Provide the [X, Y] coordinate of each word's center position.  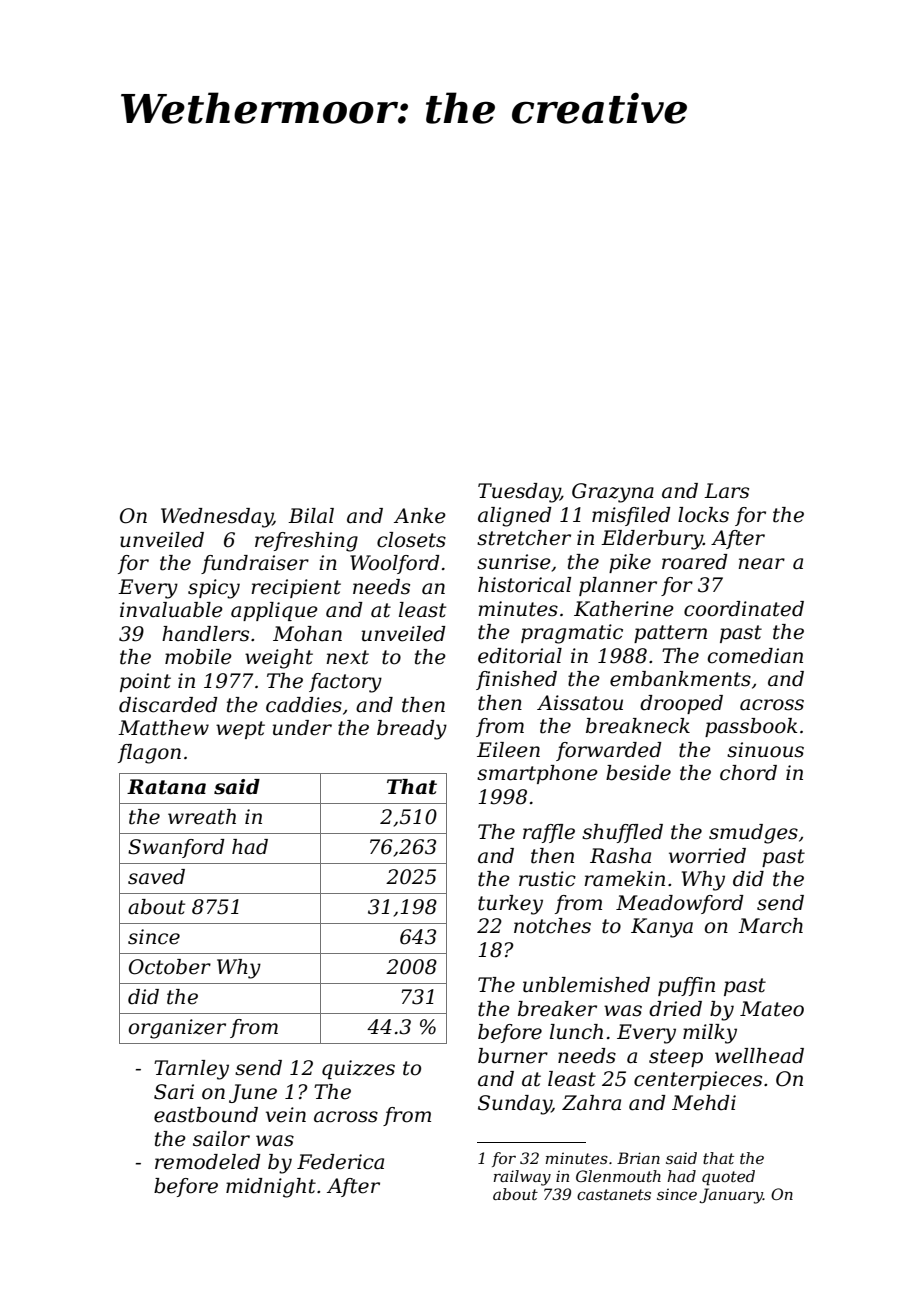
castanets [614, 1194]
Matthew [163, 728]
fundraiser [255, 564]
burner [513, 1056]
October [170, 967]
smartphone [537, 774]
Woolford [395, 564]
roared [695, 562]
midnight [271, 1188]
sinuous [765, 750]
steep [676, 1058]
